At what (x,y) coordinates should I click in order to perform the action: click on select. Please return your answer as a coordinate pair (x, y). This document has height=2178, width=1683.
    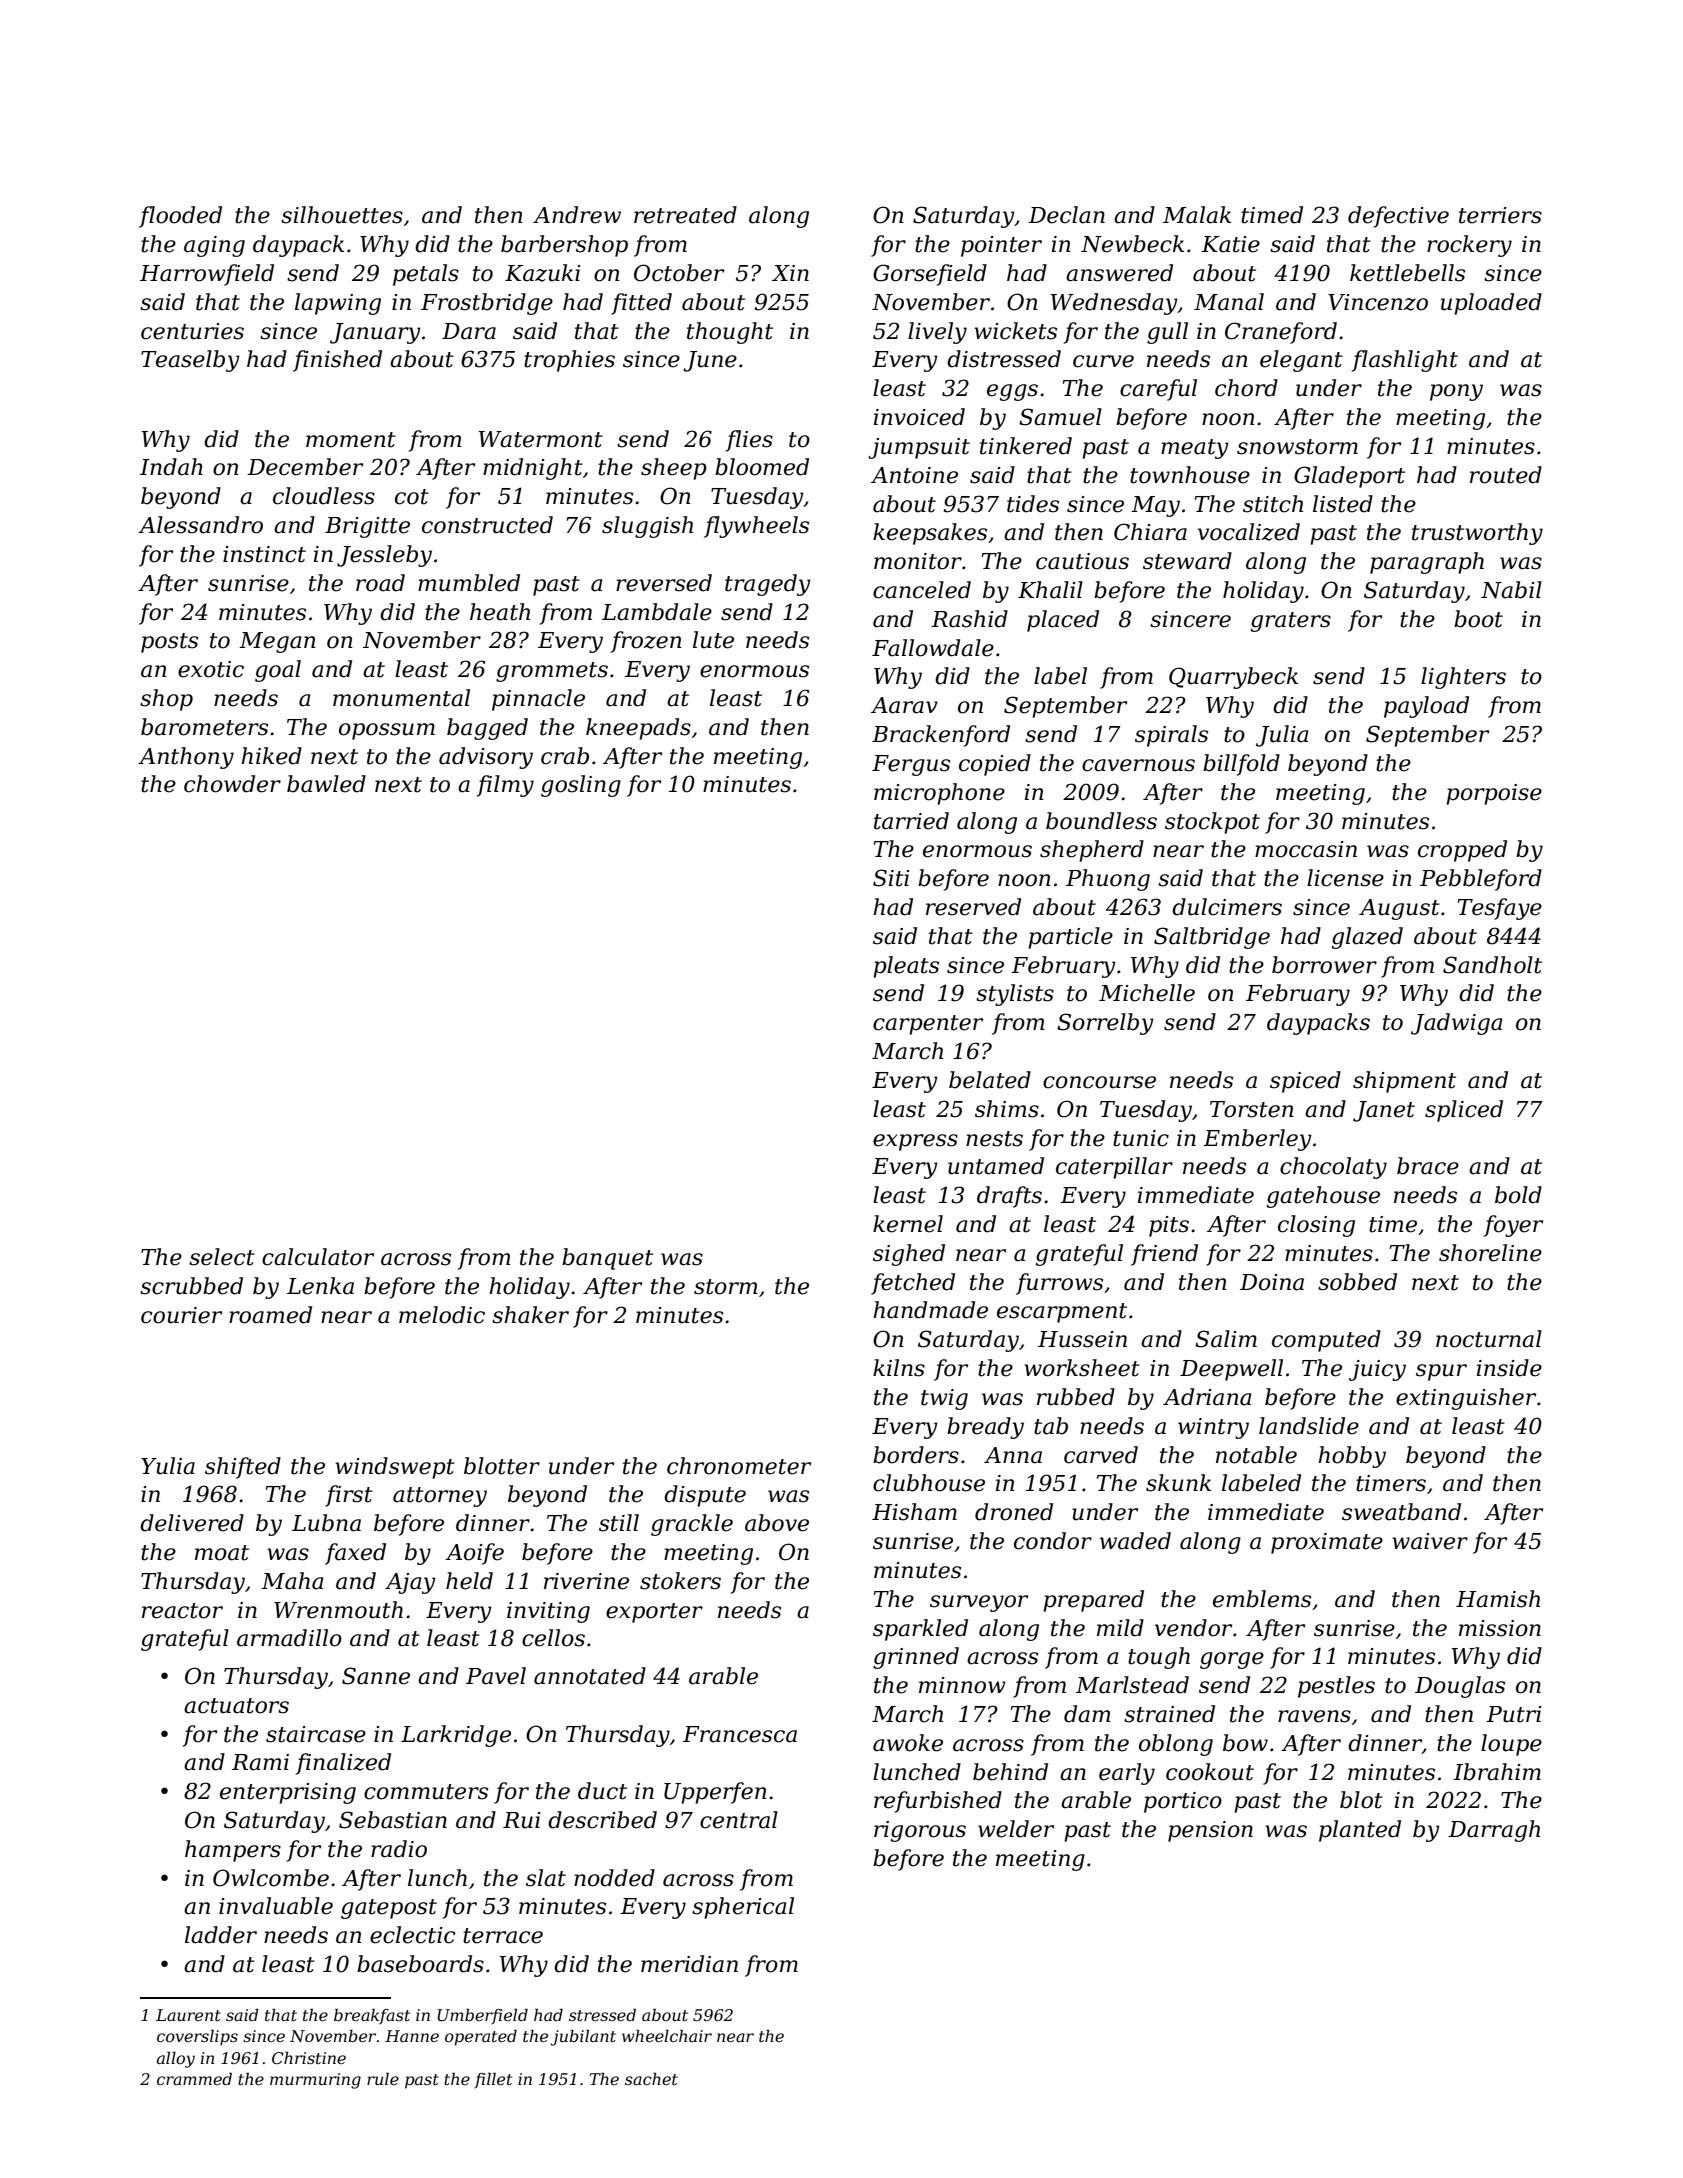
    Looking at the image, I should click on (222, 1257).
